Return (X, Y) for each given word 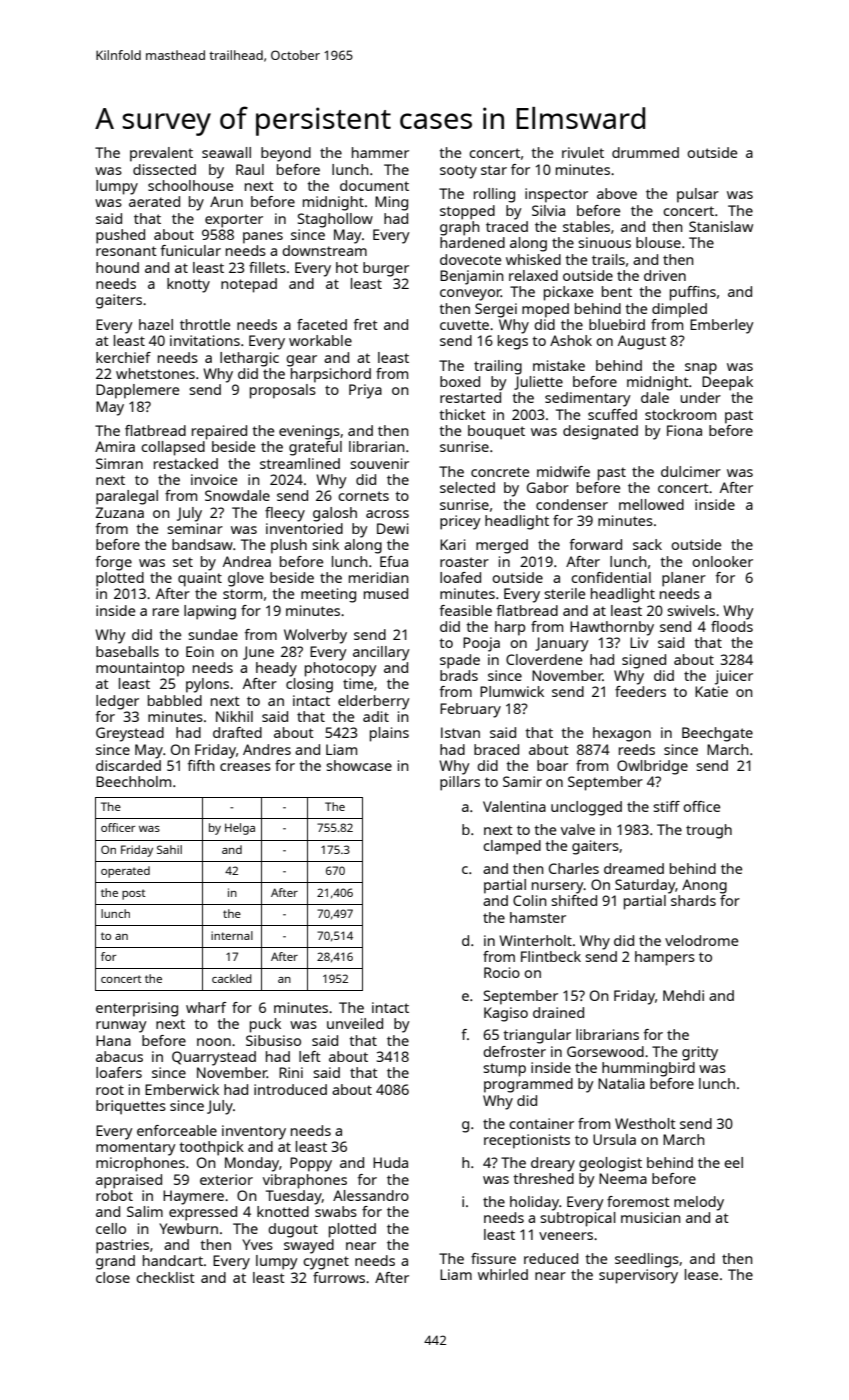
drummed (645, 152)
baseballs (127, 651)
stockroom (680, 414)
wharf (206, 1007)
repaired (219, 432)
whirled (503, 1274)
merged (502, 546)
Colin (530, 900)
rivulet (583, 152)
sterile (564, 593)
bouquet (496, 432)
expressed (203, 1213)
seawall (226, 152)
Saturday (645, 886)
